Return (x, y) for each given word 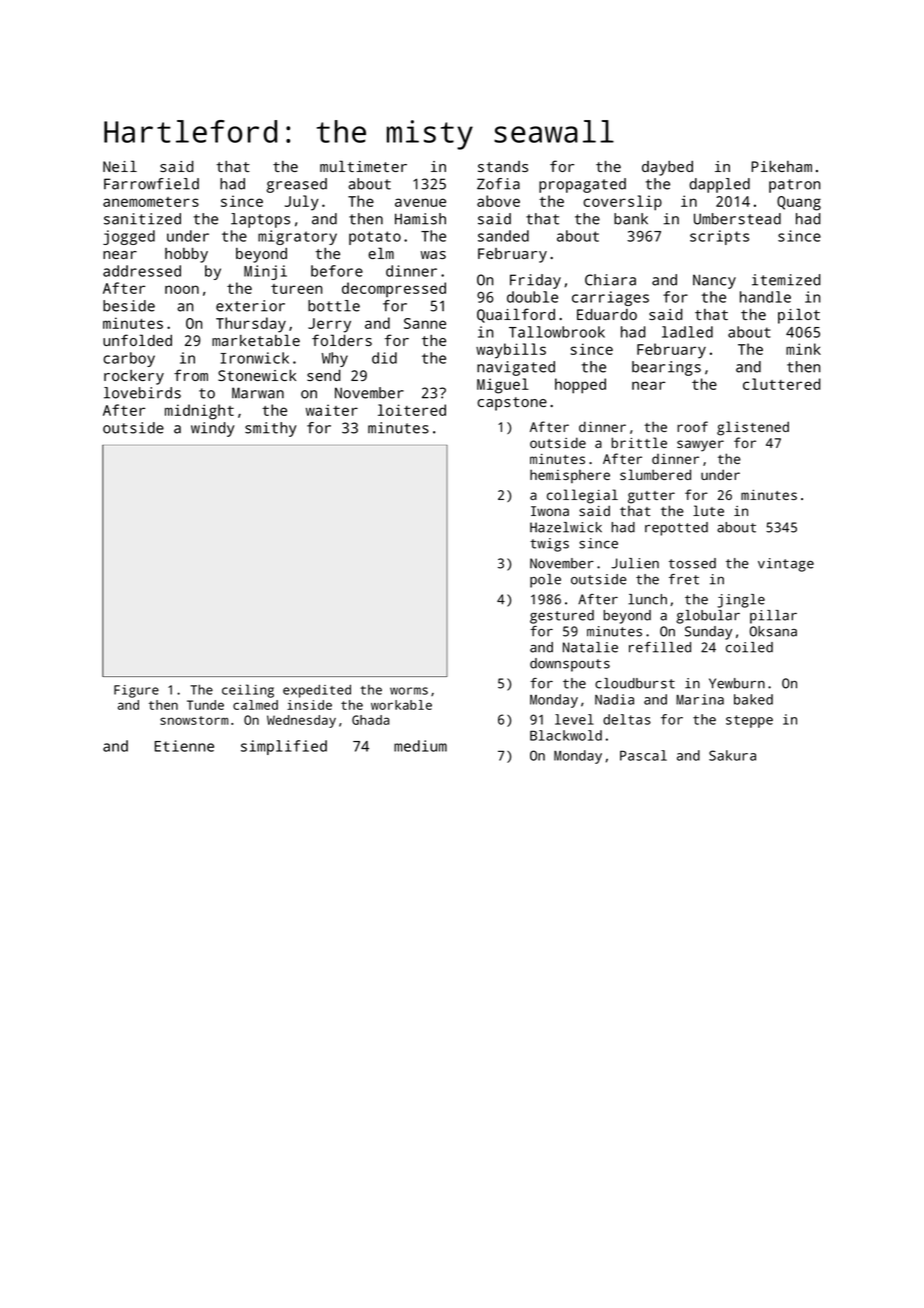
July (302, 203)
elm (381, 253)
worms (409, 691)
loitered (412, 410)
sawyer (700, 446)
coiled (749, 647)
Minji (265, 272)
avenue (420, 202)
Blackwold (566, 735)
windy (213, 429)
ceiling (248, 691)
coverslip (622, 203)
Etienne (184, 746)
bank (631, 219)
